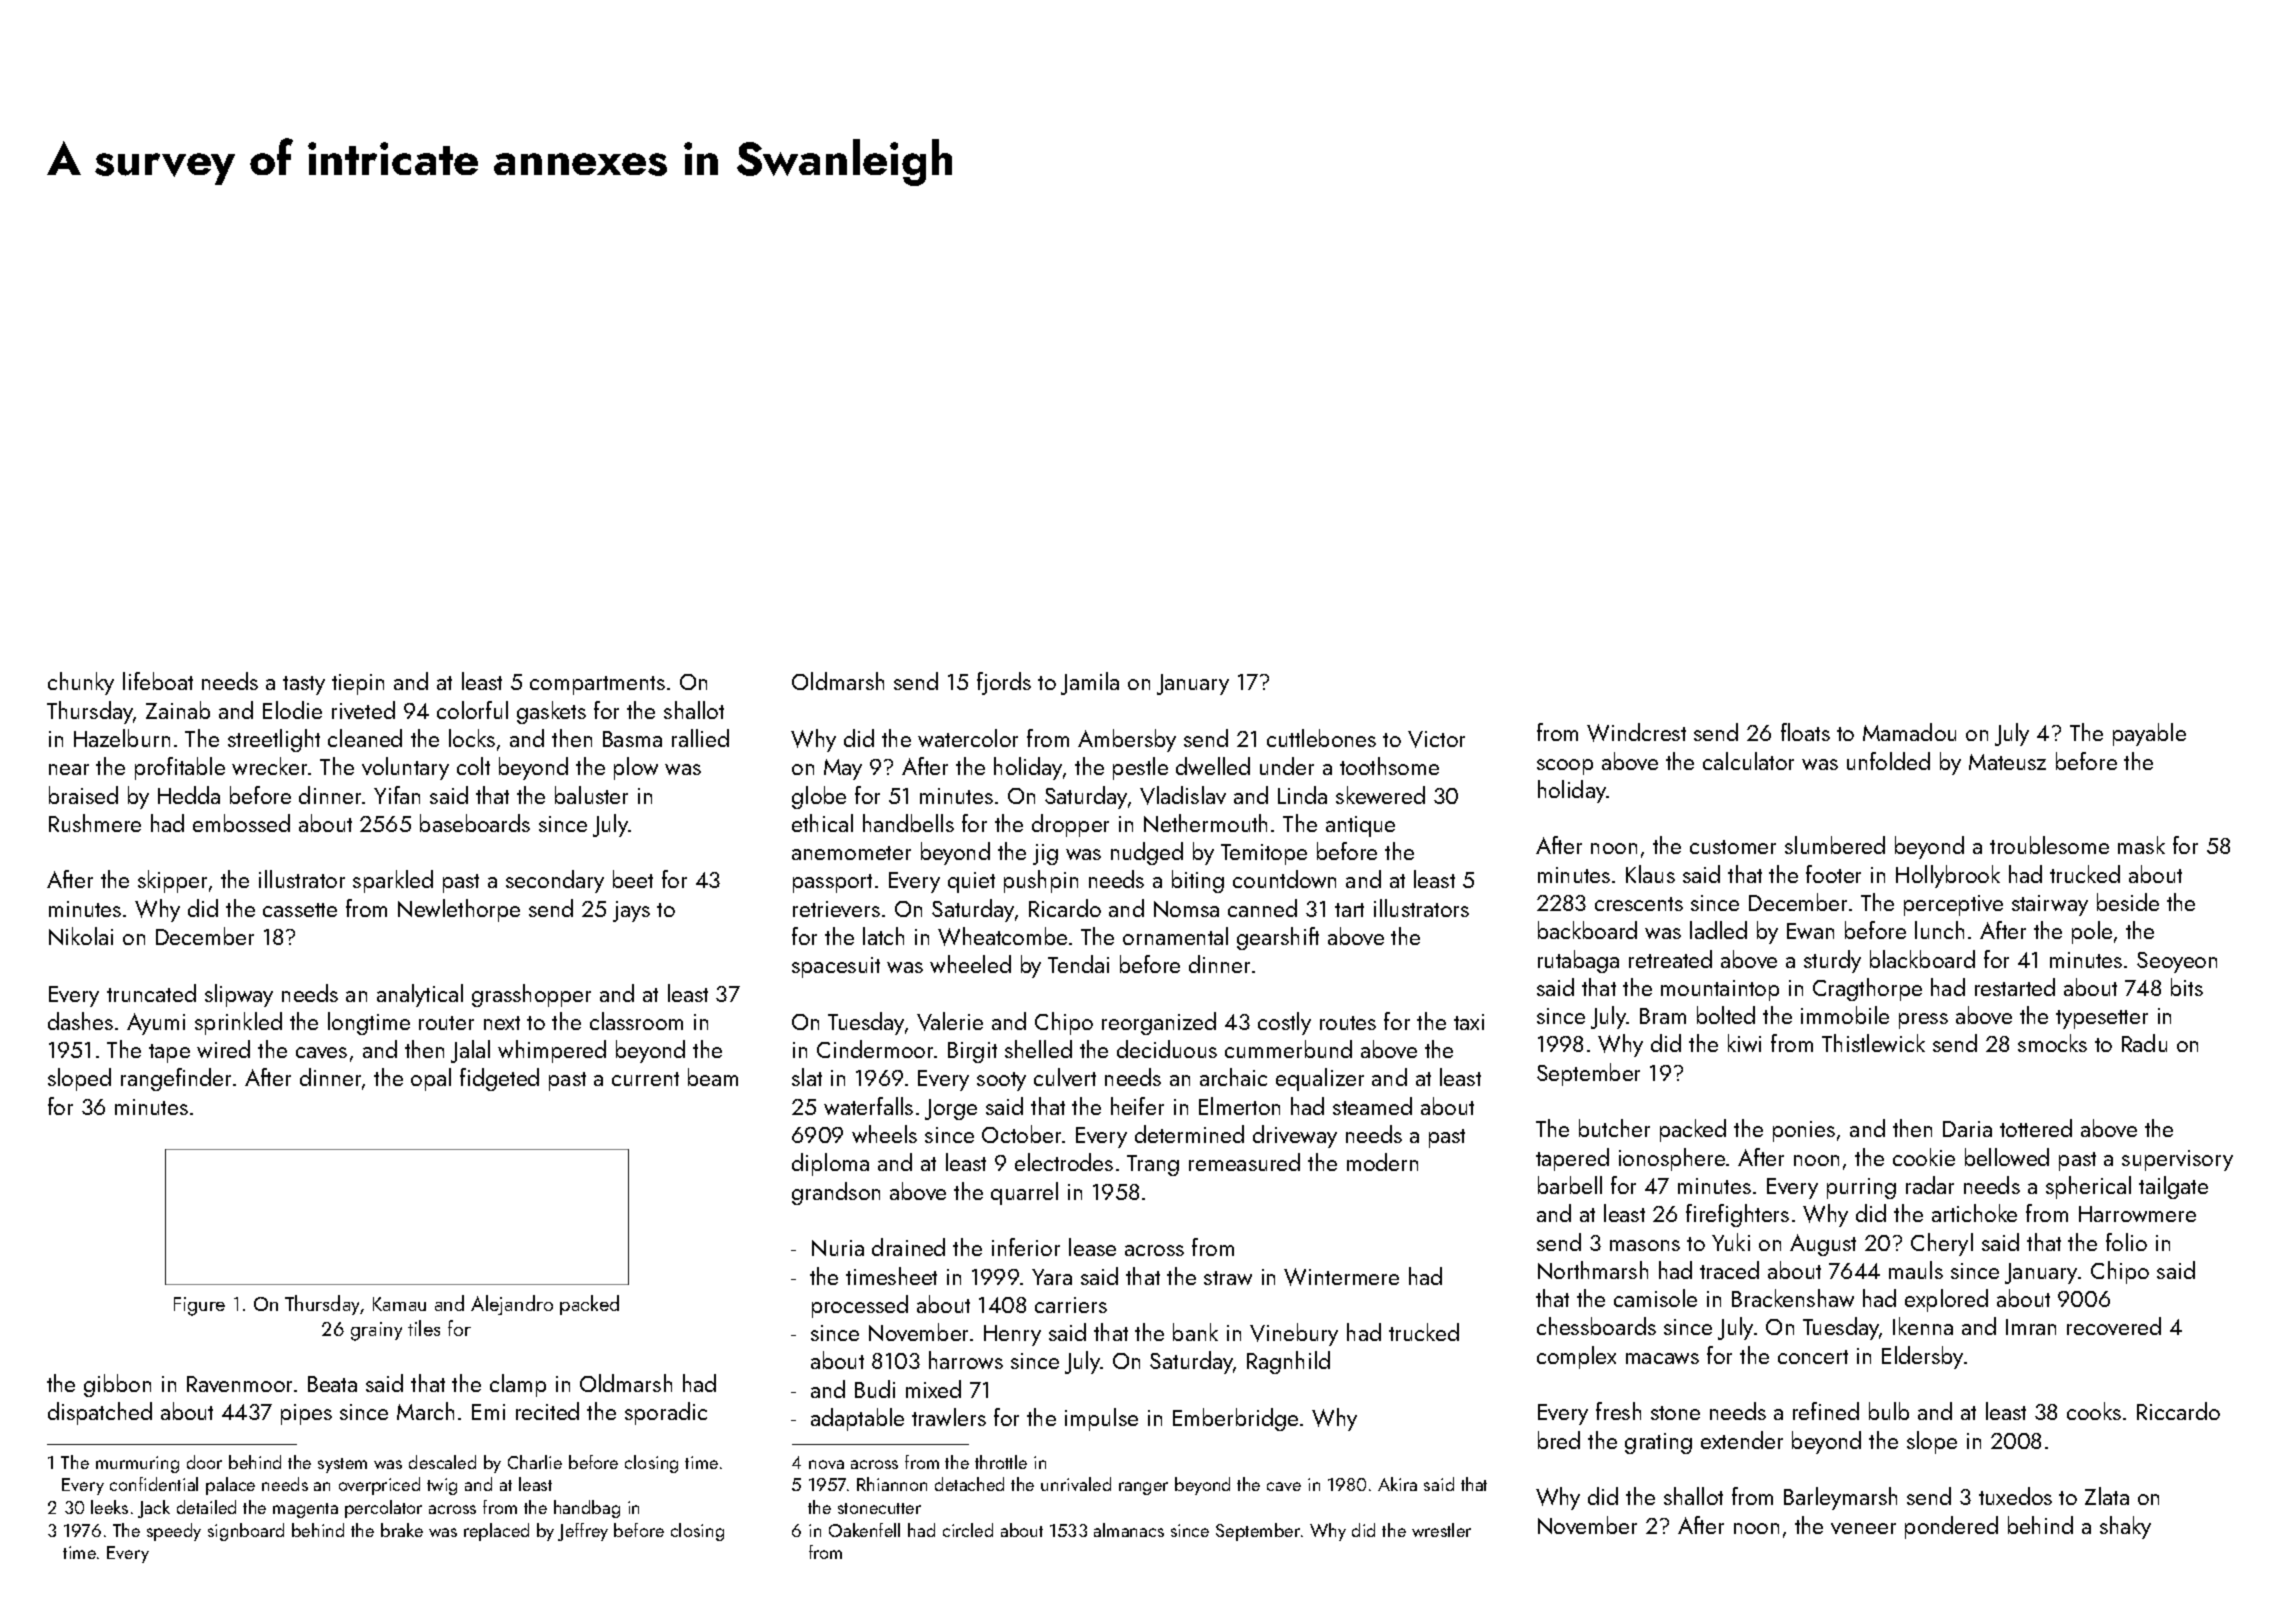 The image size is (2282, 1614). What do you see at coordinates (2126, 1242) in the image?
I see `folio` at bounding box center [2126, 1242].
